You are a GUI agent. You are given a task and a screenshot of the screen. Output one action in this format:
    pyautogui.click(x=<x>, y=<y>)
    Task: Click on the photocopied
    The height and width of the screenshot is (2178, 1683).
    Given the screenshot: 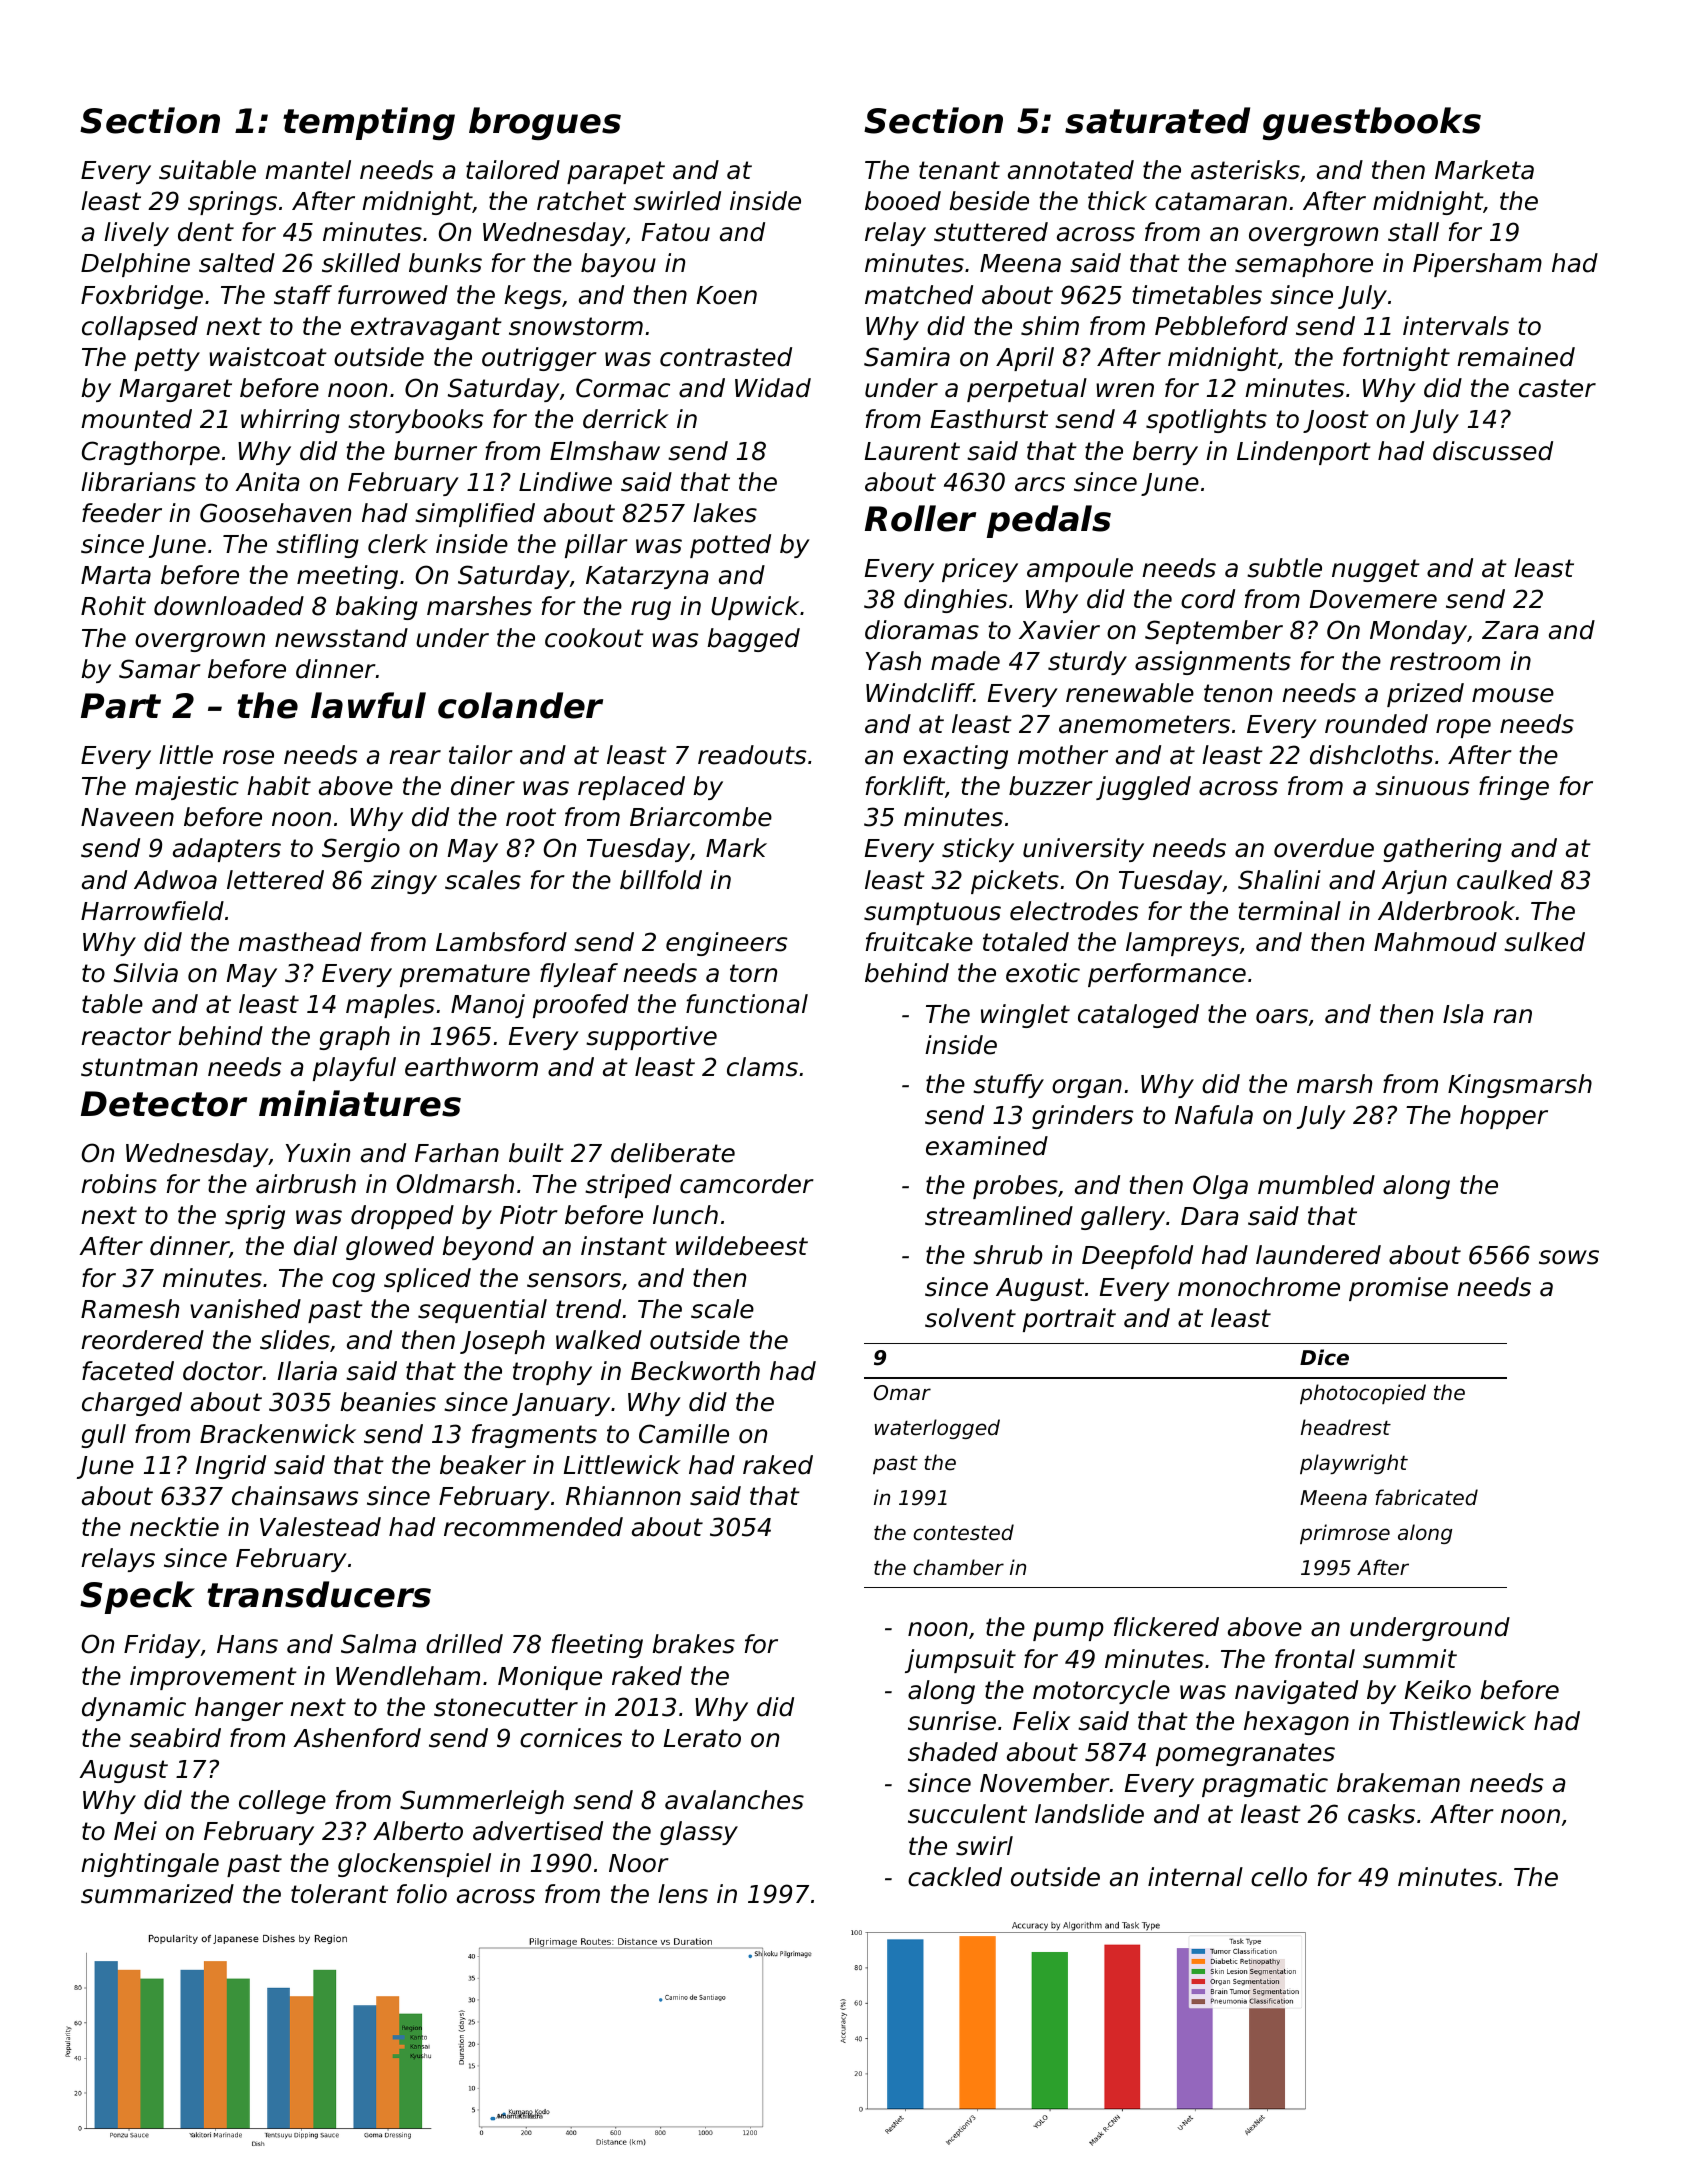 What is the action you would take?
    pyautogui.click(x=1363, y=1394)
